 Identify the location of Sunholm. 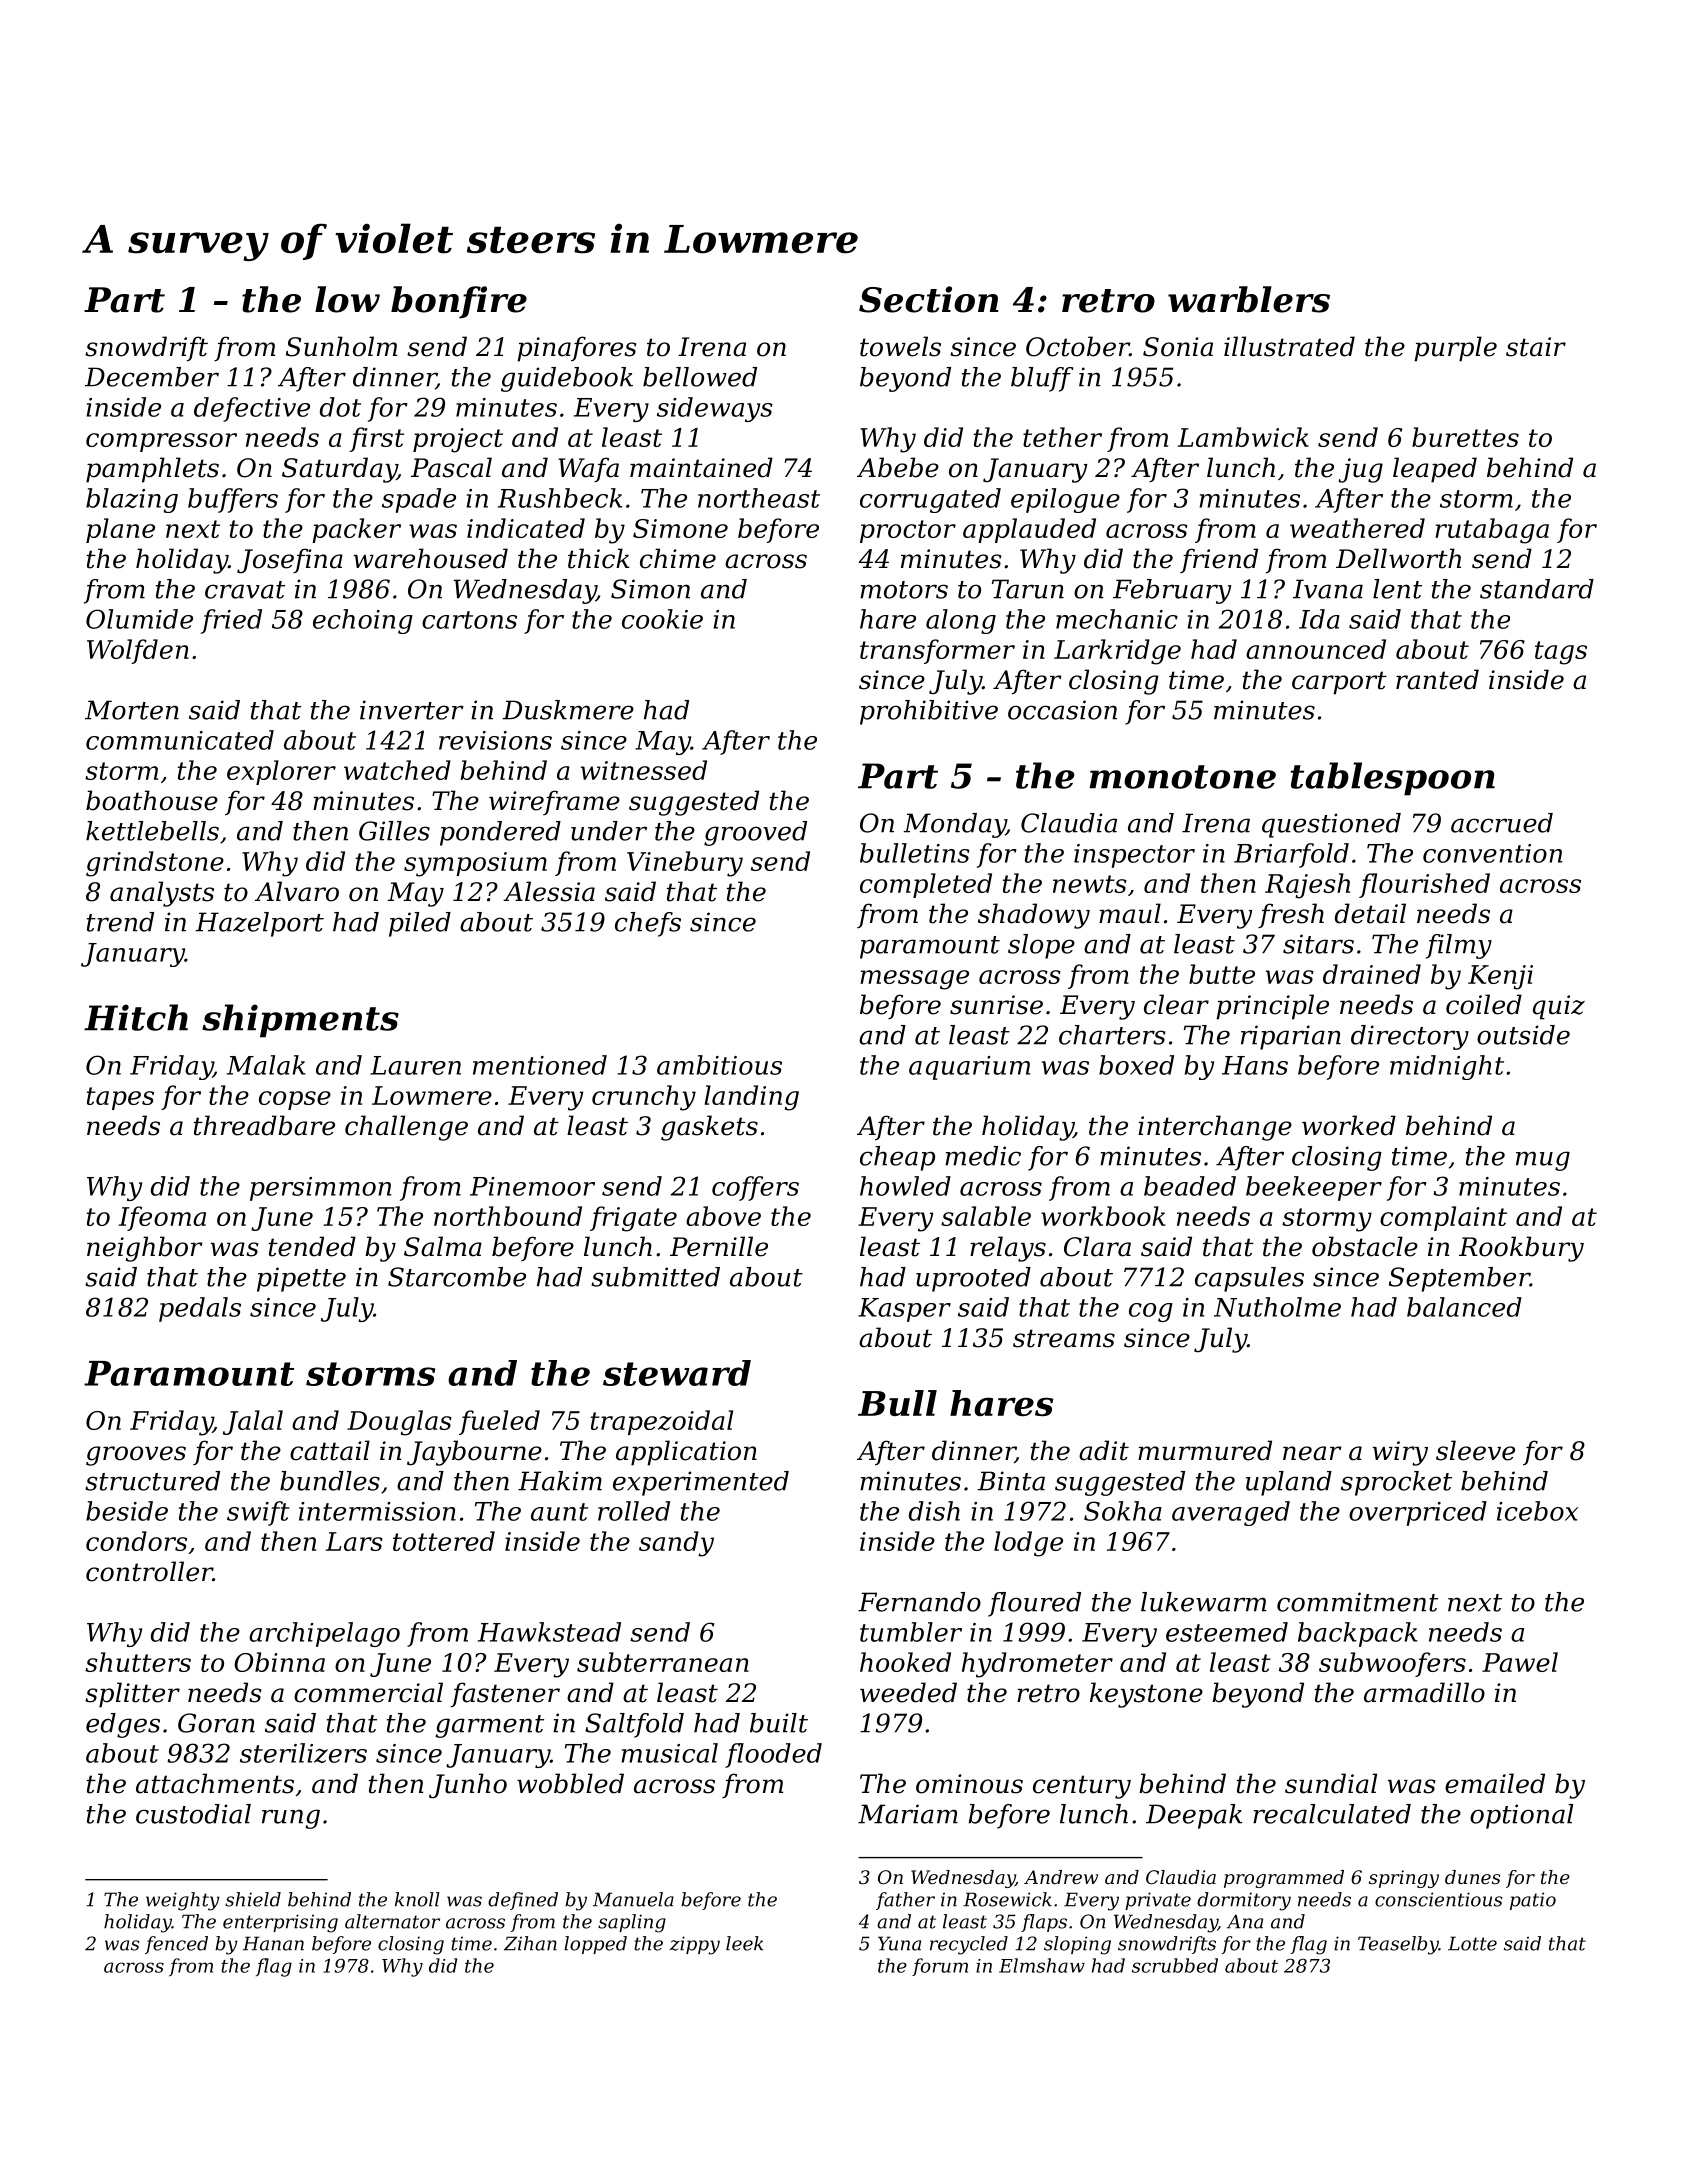
(341, 346).
